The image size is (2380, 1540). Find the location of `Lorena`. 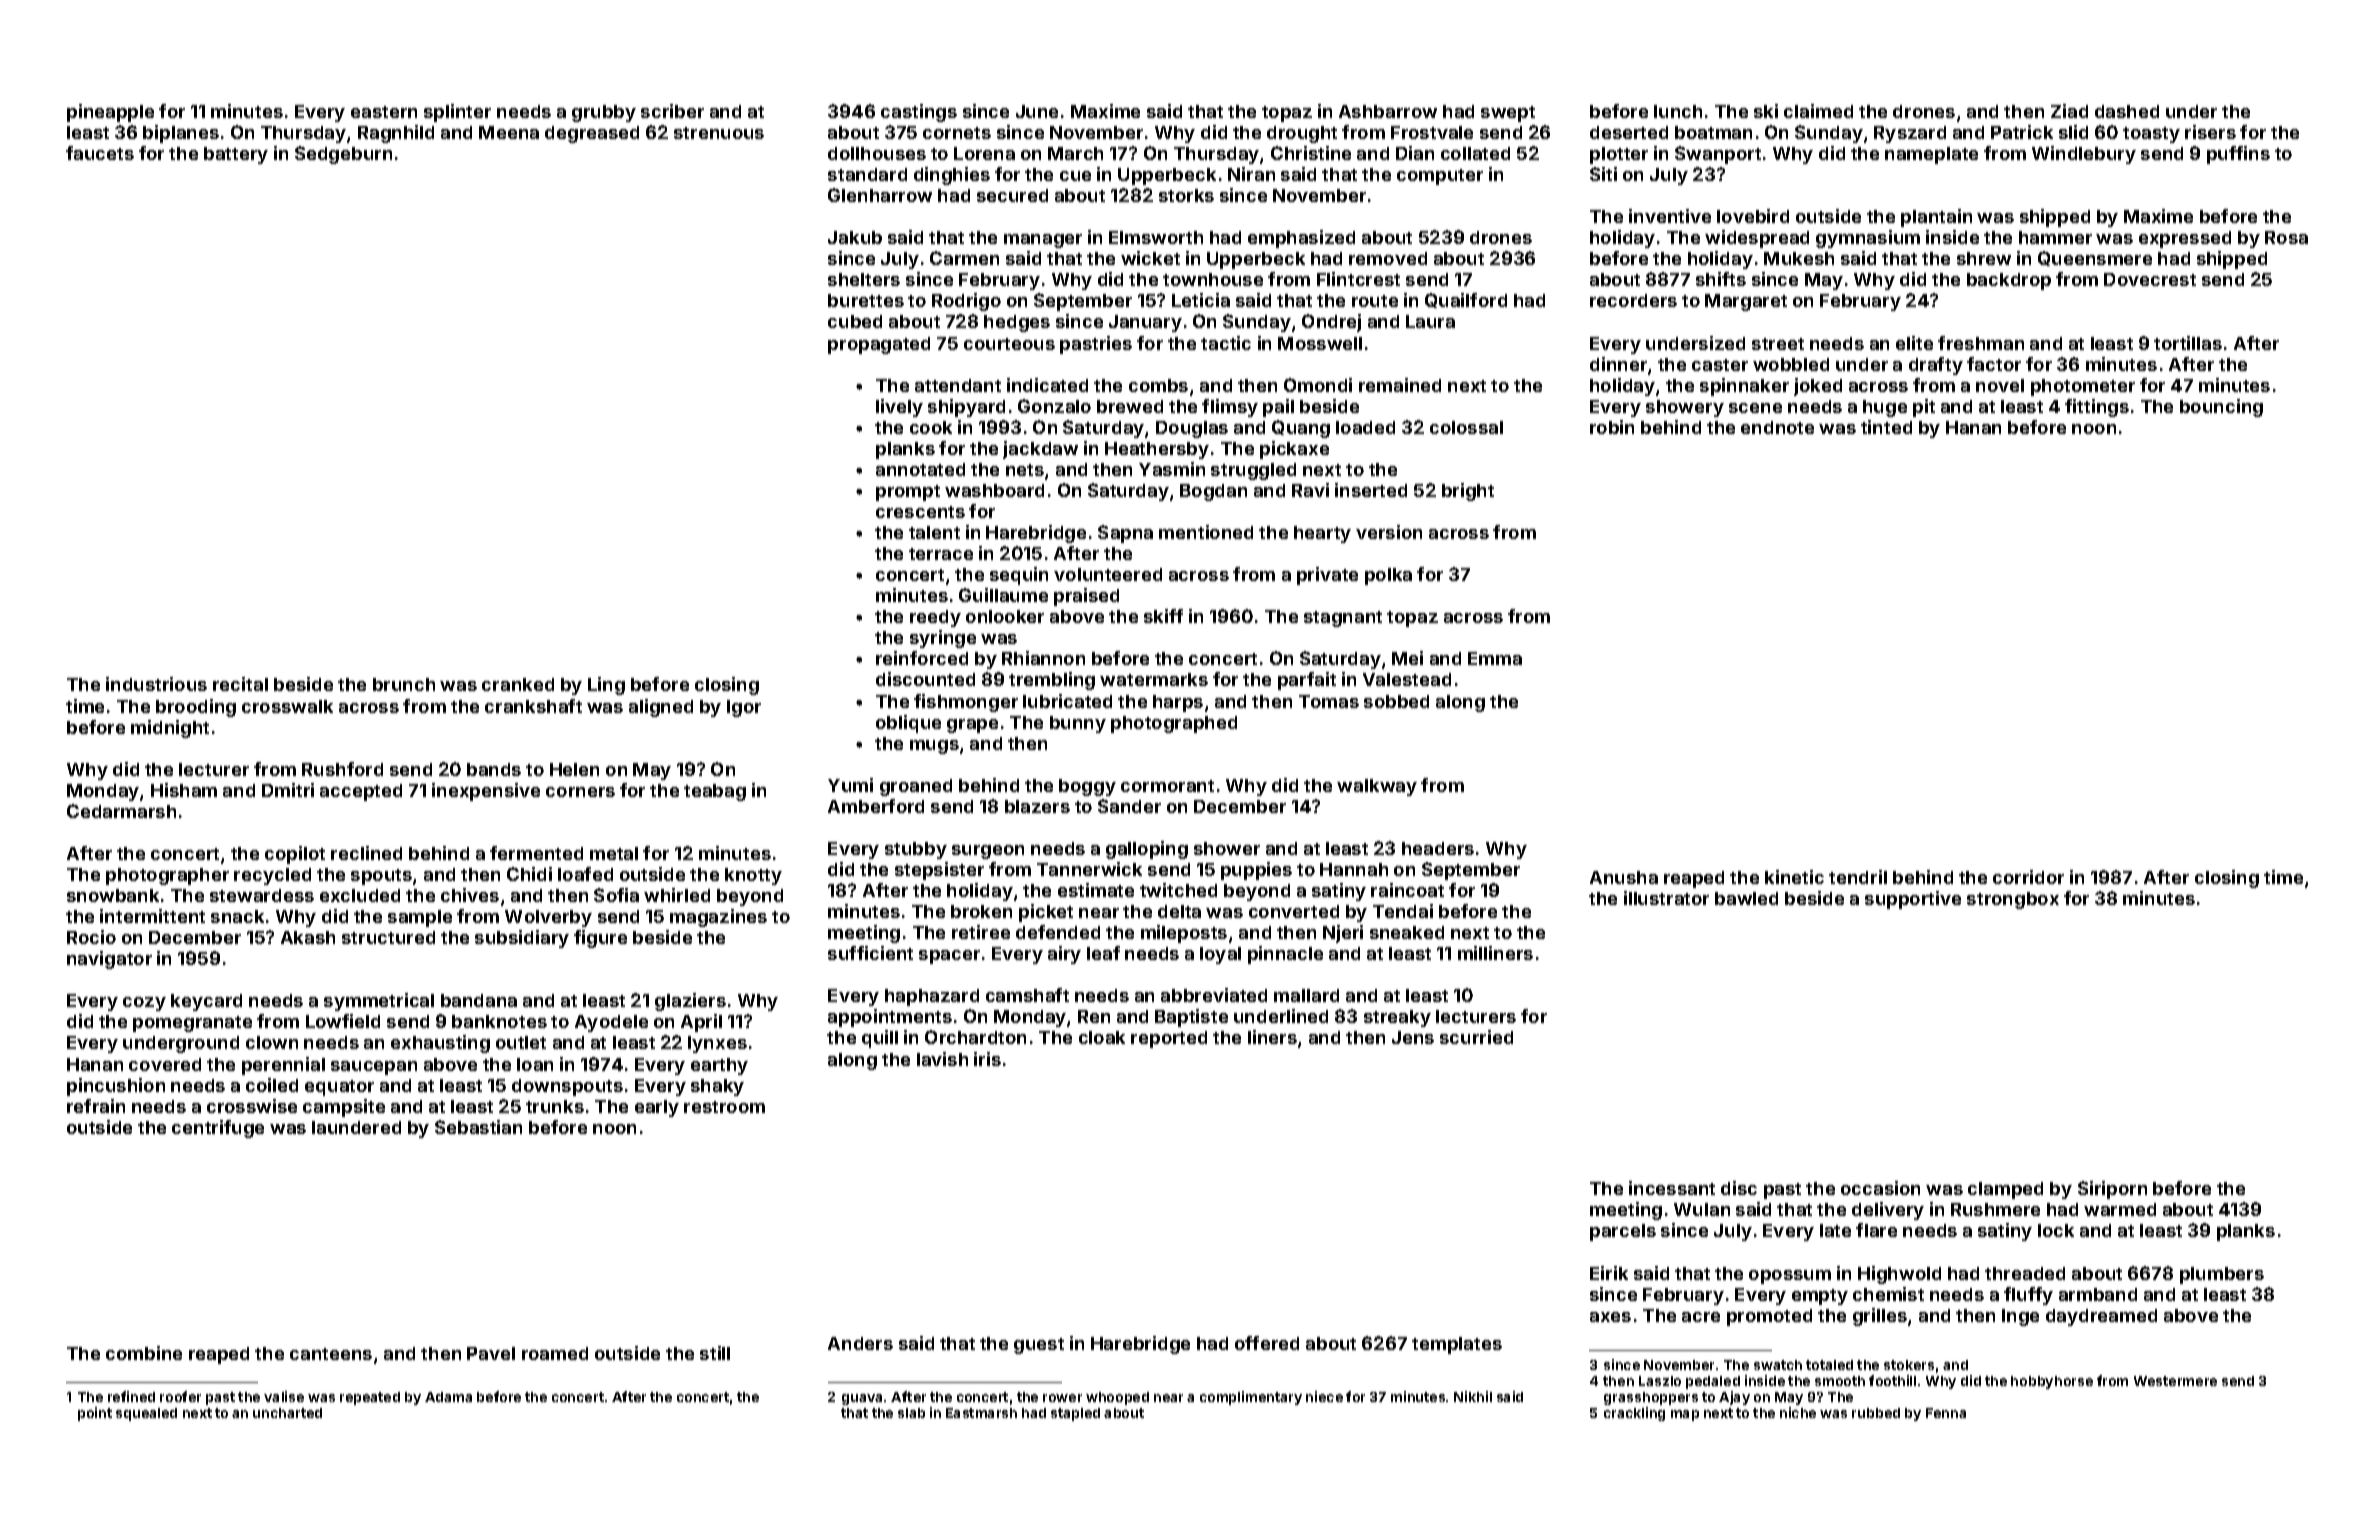

Lorena is located at coordinates (984, 153).
